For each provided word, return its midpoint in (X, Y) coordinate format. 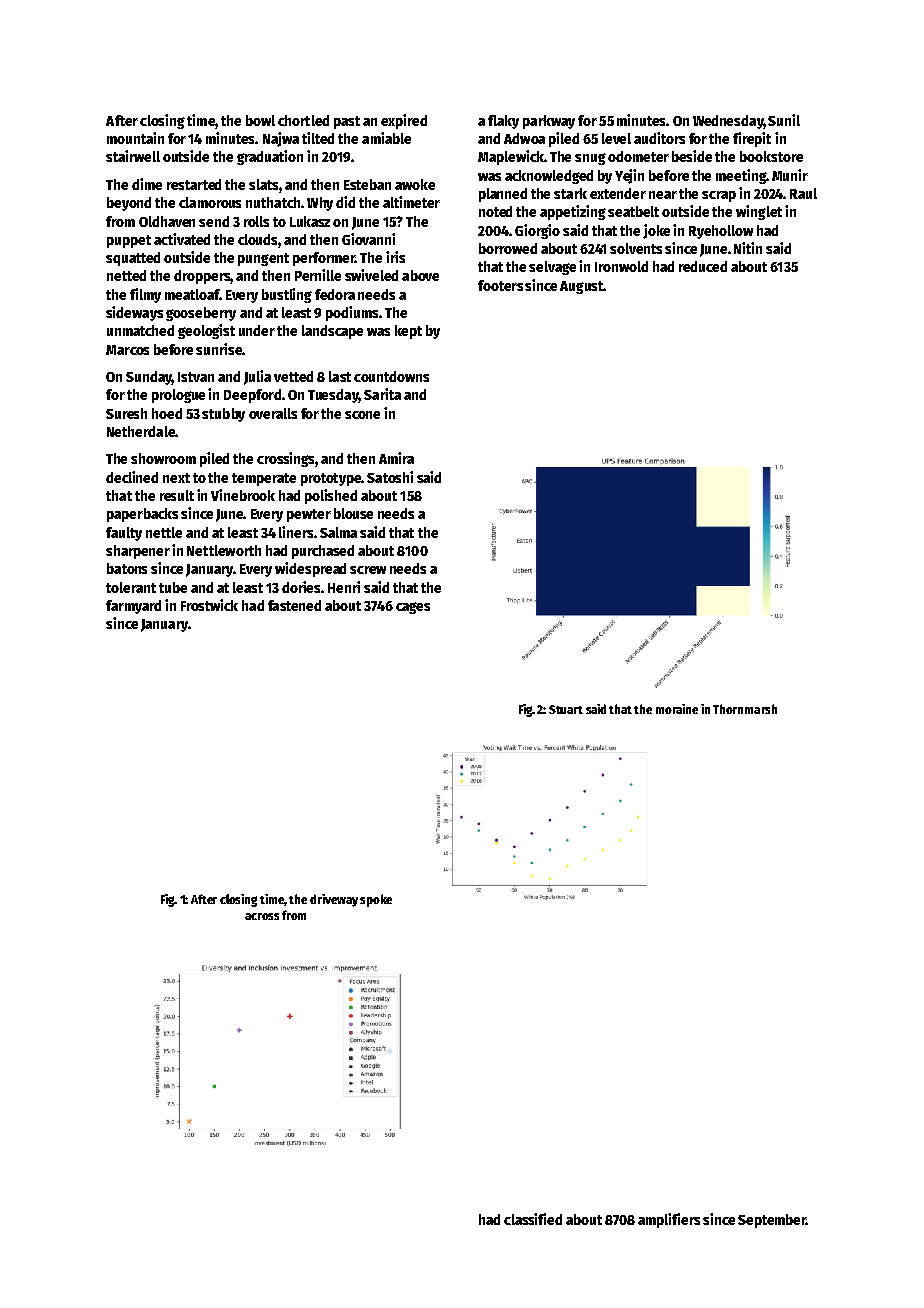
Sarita (382, 394)
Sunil (784, 120)
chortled (303, 120)
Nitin (748, 248)
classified (533, 1219)
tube (173, 587)
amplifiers (669, 1220)
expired (404, 121)
